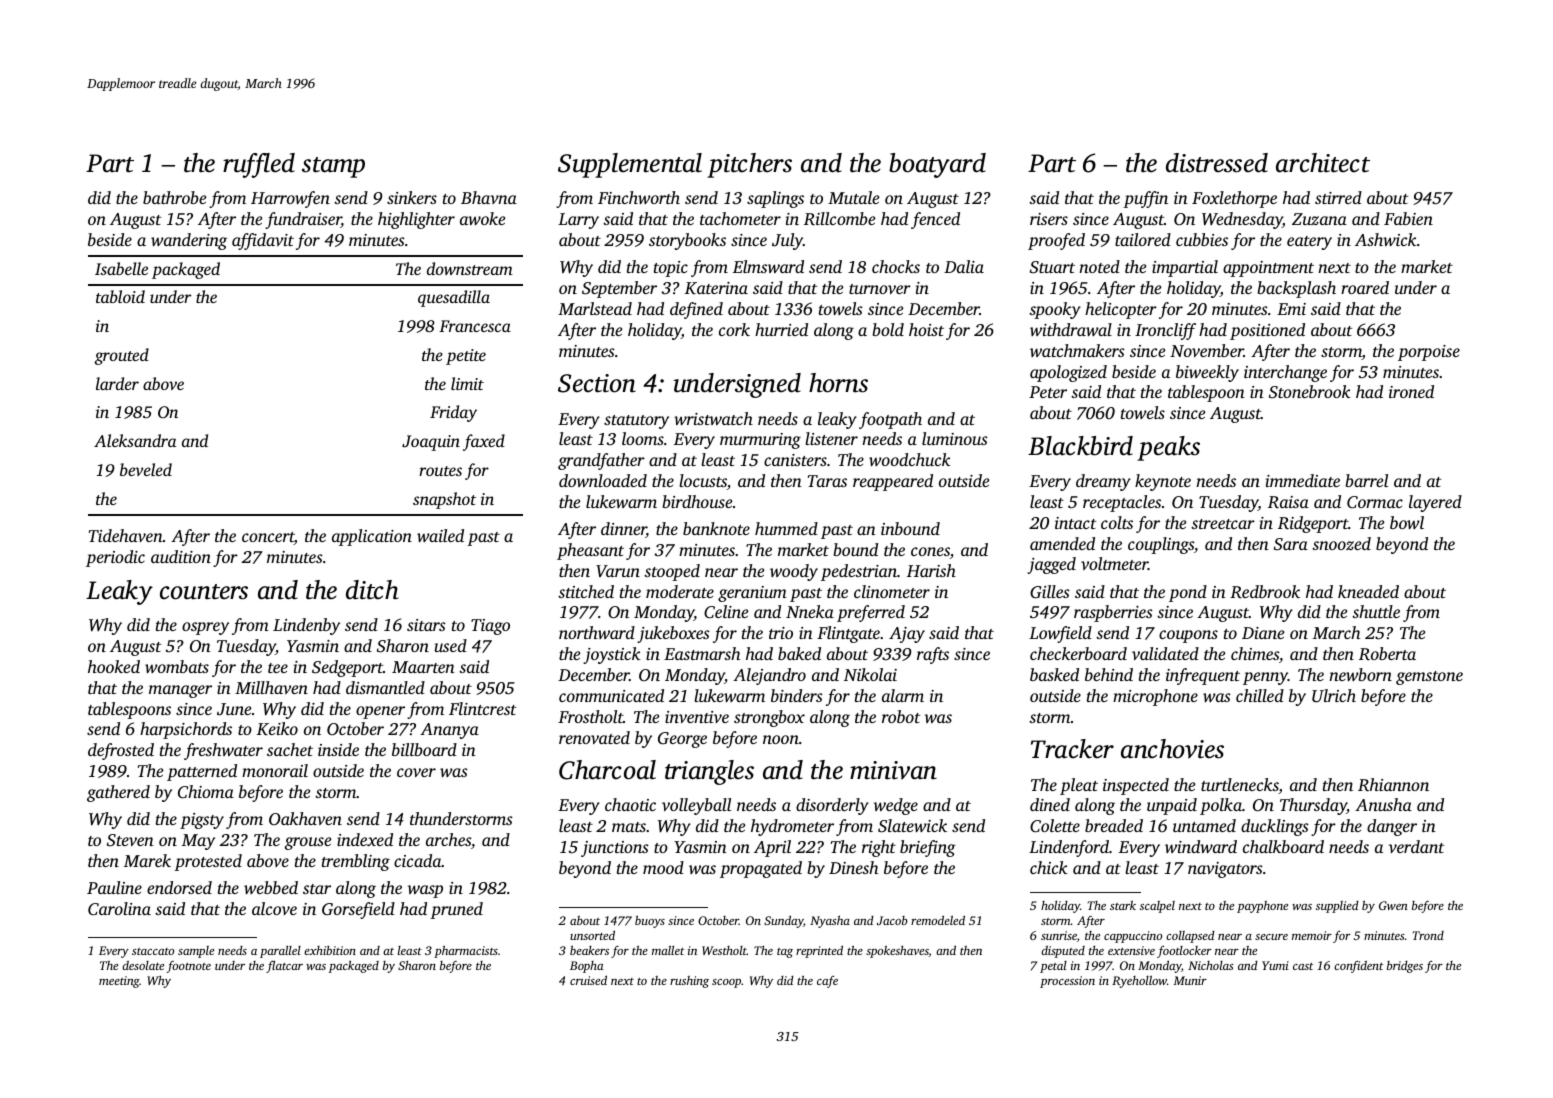 This screenshot has height=1098, width=1553. Describe the element at coordinates (268, 538) in the screenshot. I see `concert` at that location.
